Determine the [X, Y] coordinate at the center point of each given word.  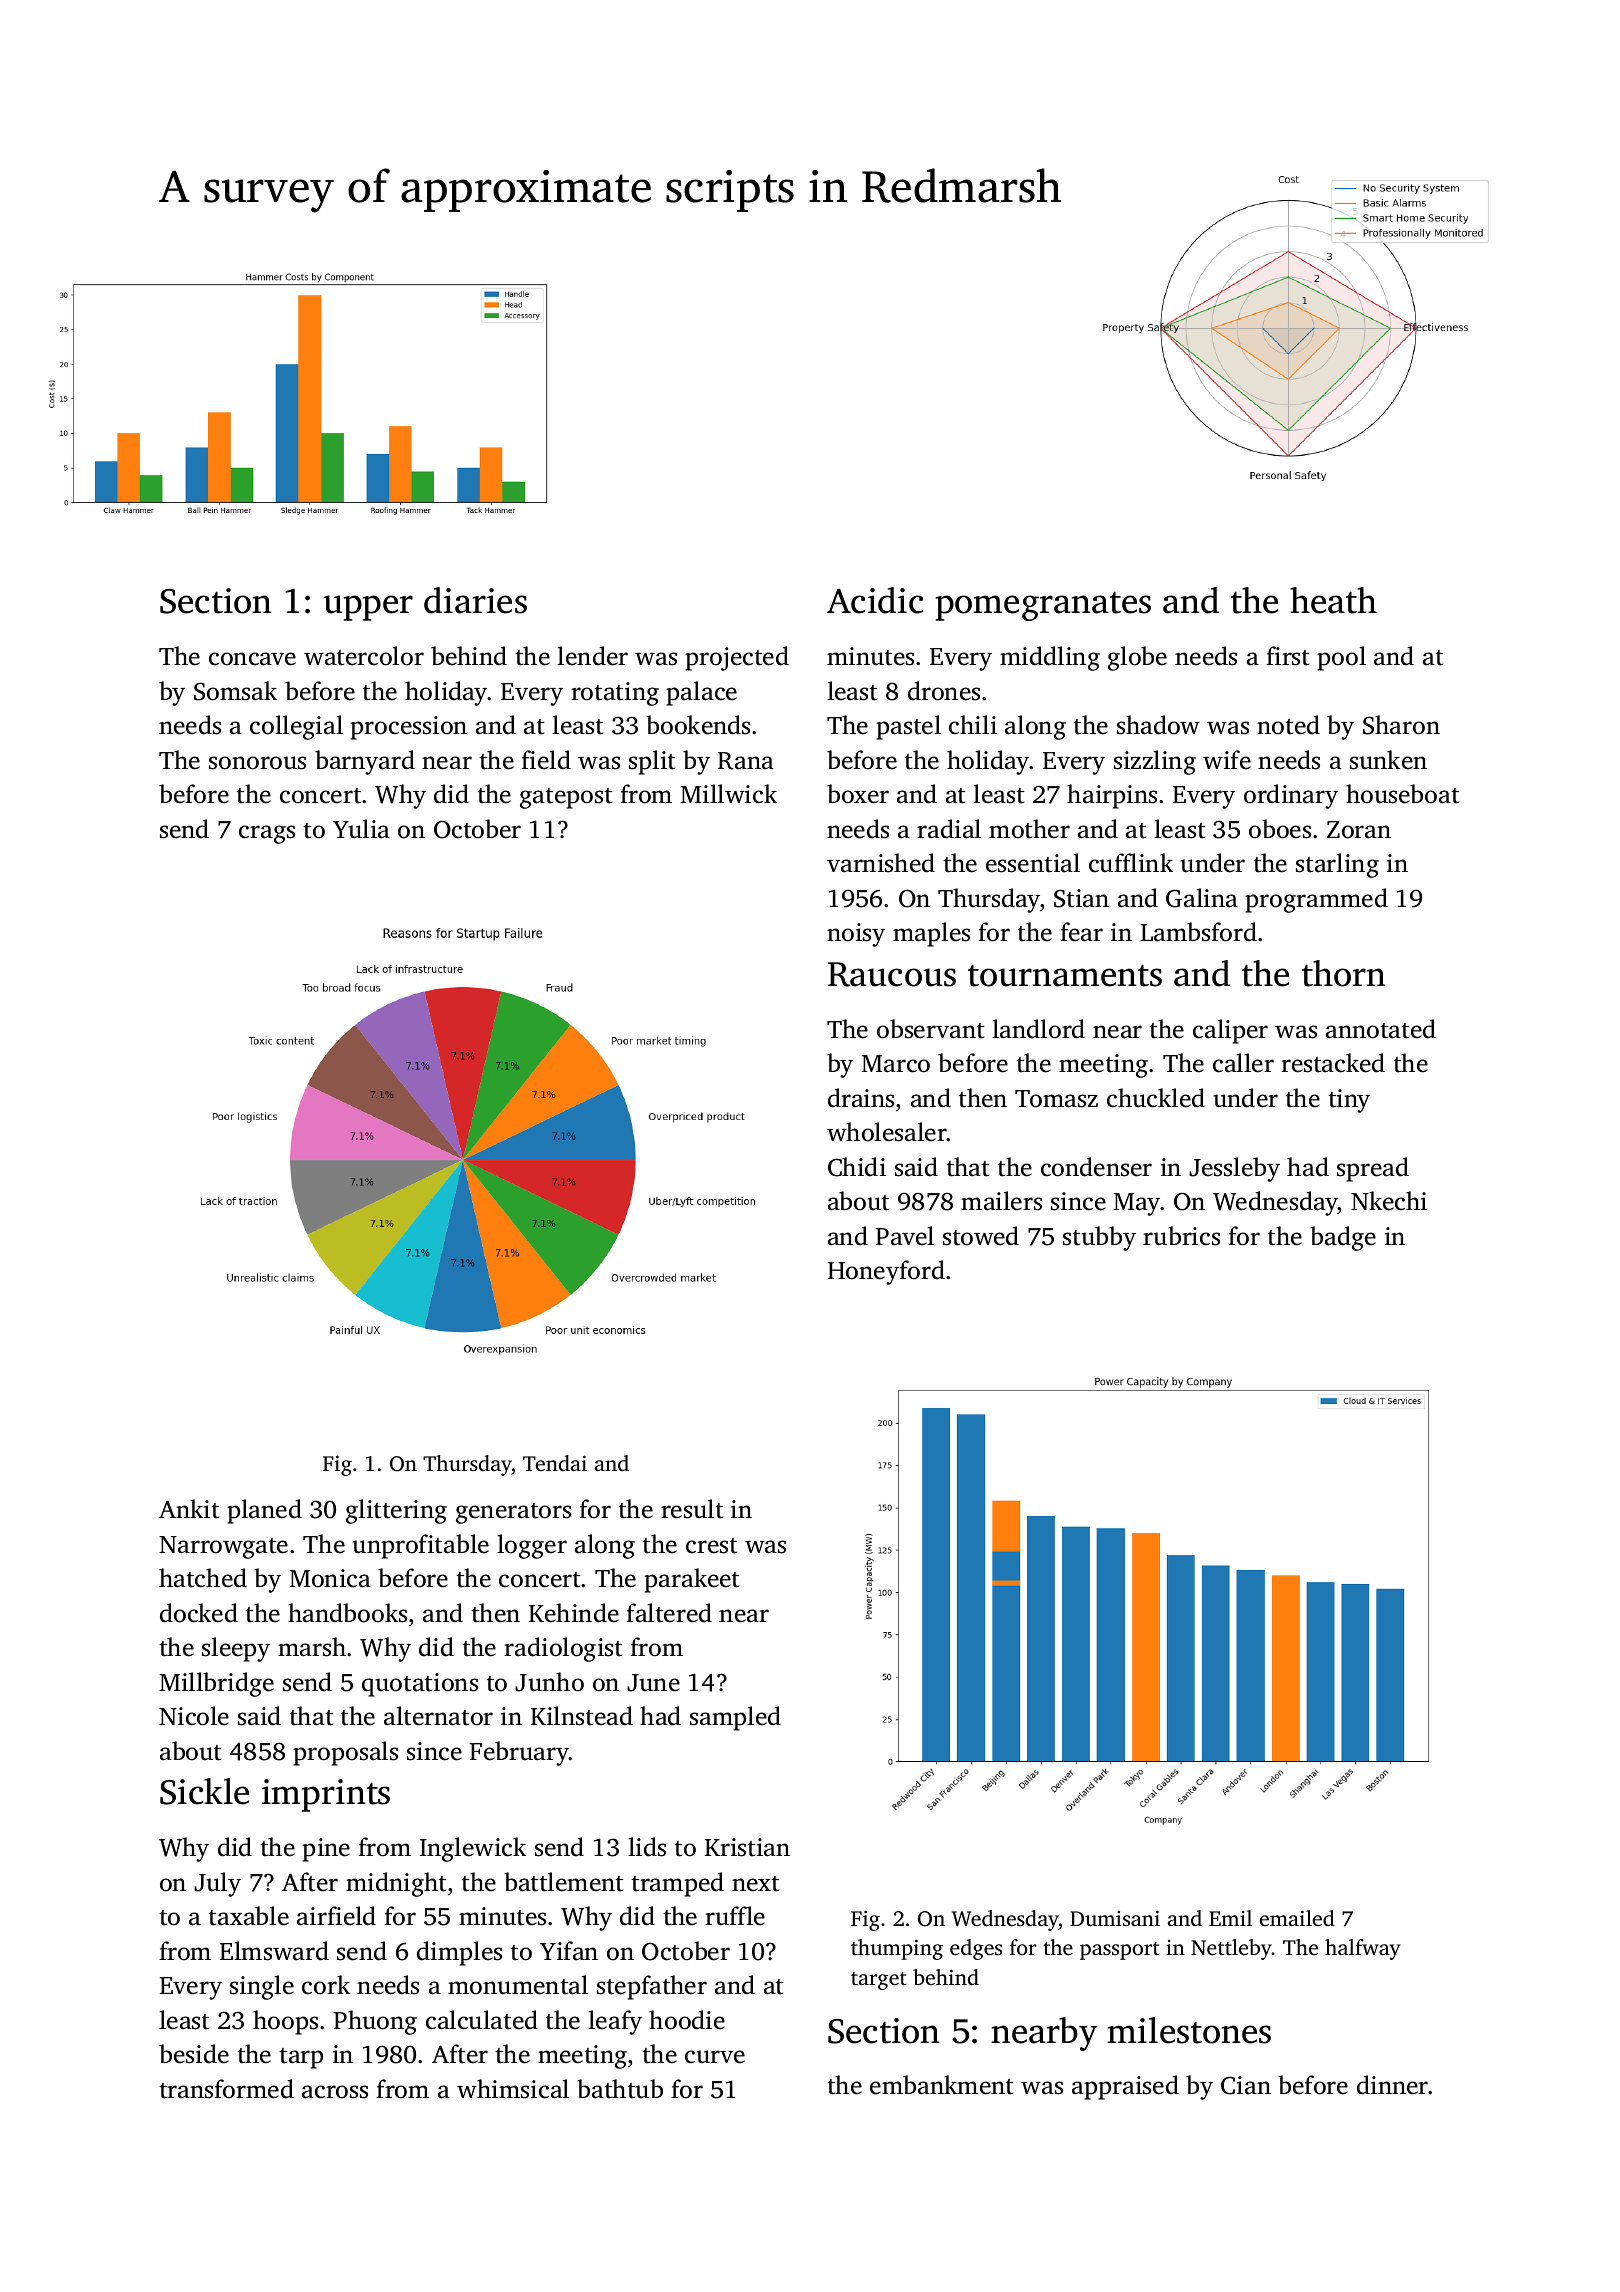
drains [861, 1098]
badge [1343, 1238]
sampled [735, 1718]
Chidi [857, 1167]
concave [252, 659]
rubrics [1181, 1236]
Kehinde [574, 1613]
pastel [908, 727]
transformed [226, 2089]
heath [1333, 600]
